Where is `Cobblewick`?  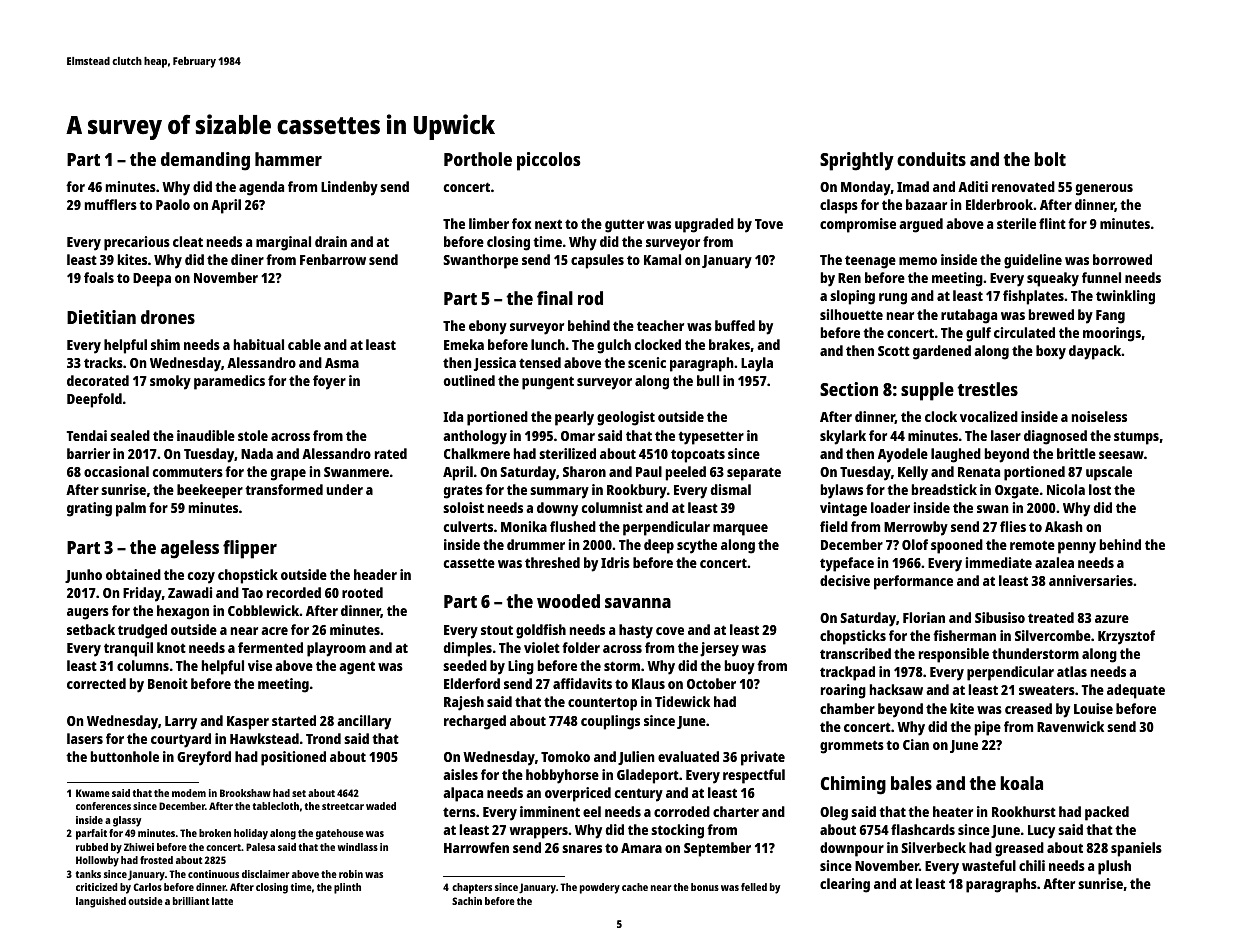
Cobblewick is located at coordinates (264, 610).
